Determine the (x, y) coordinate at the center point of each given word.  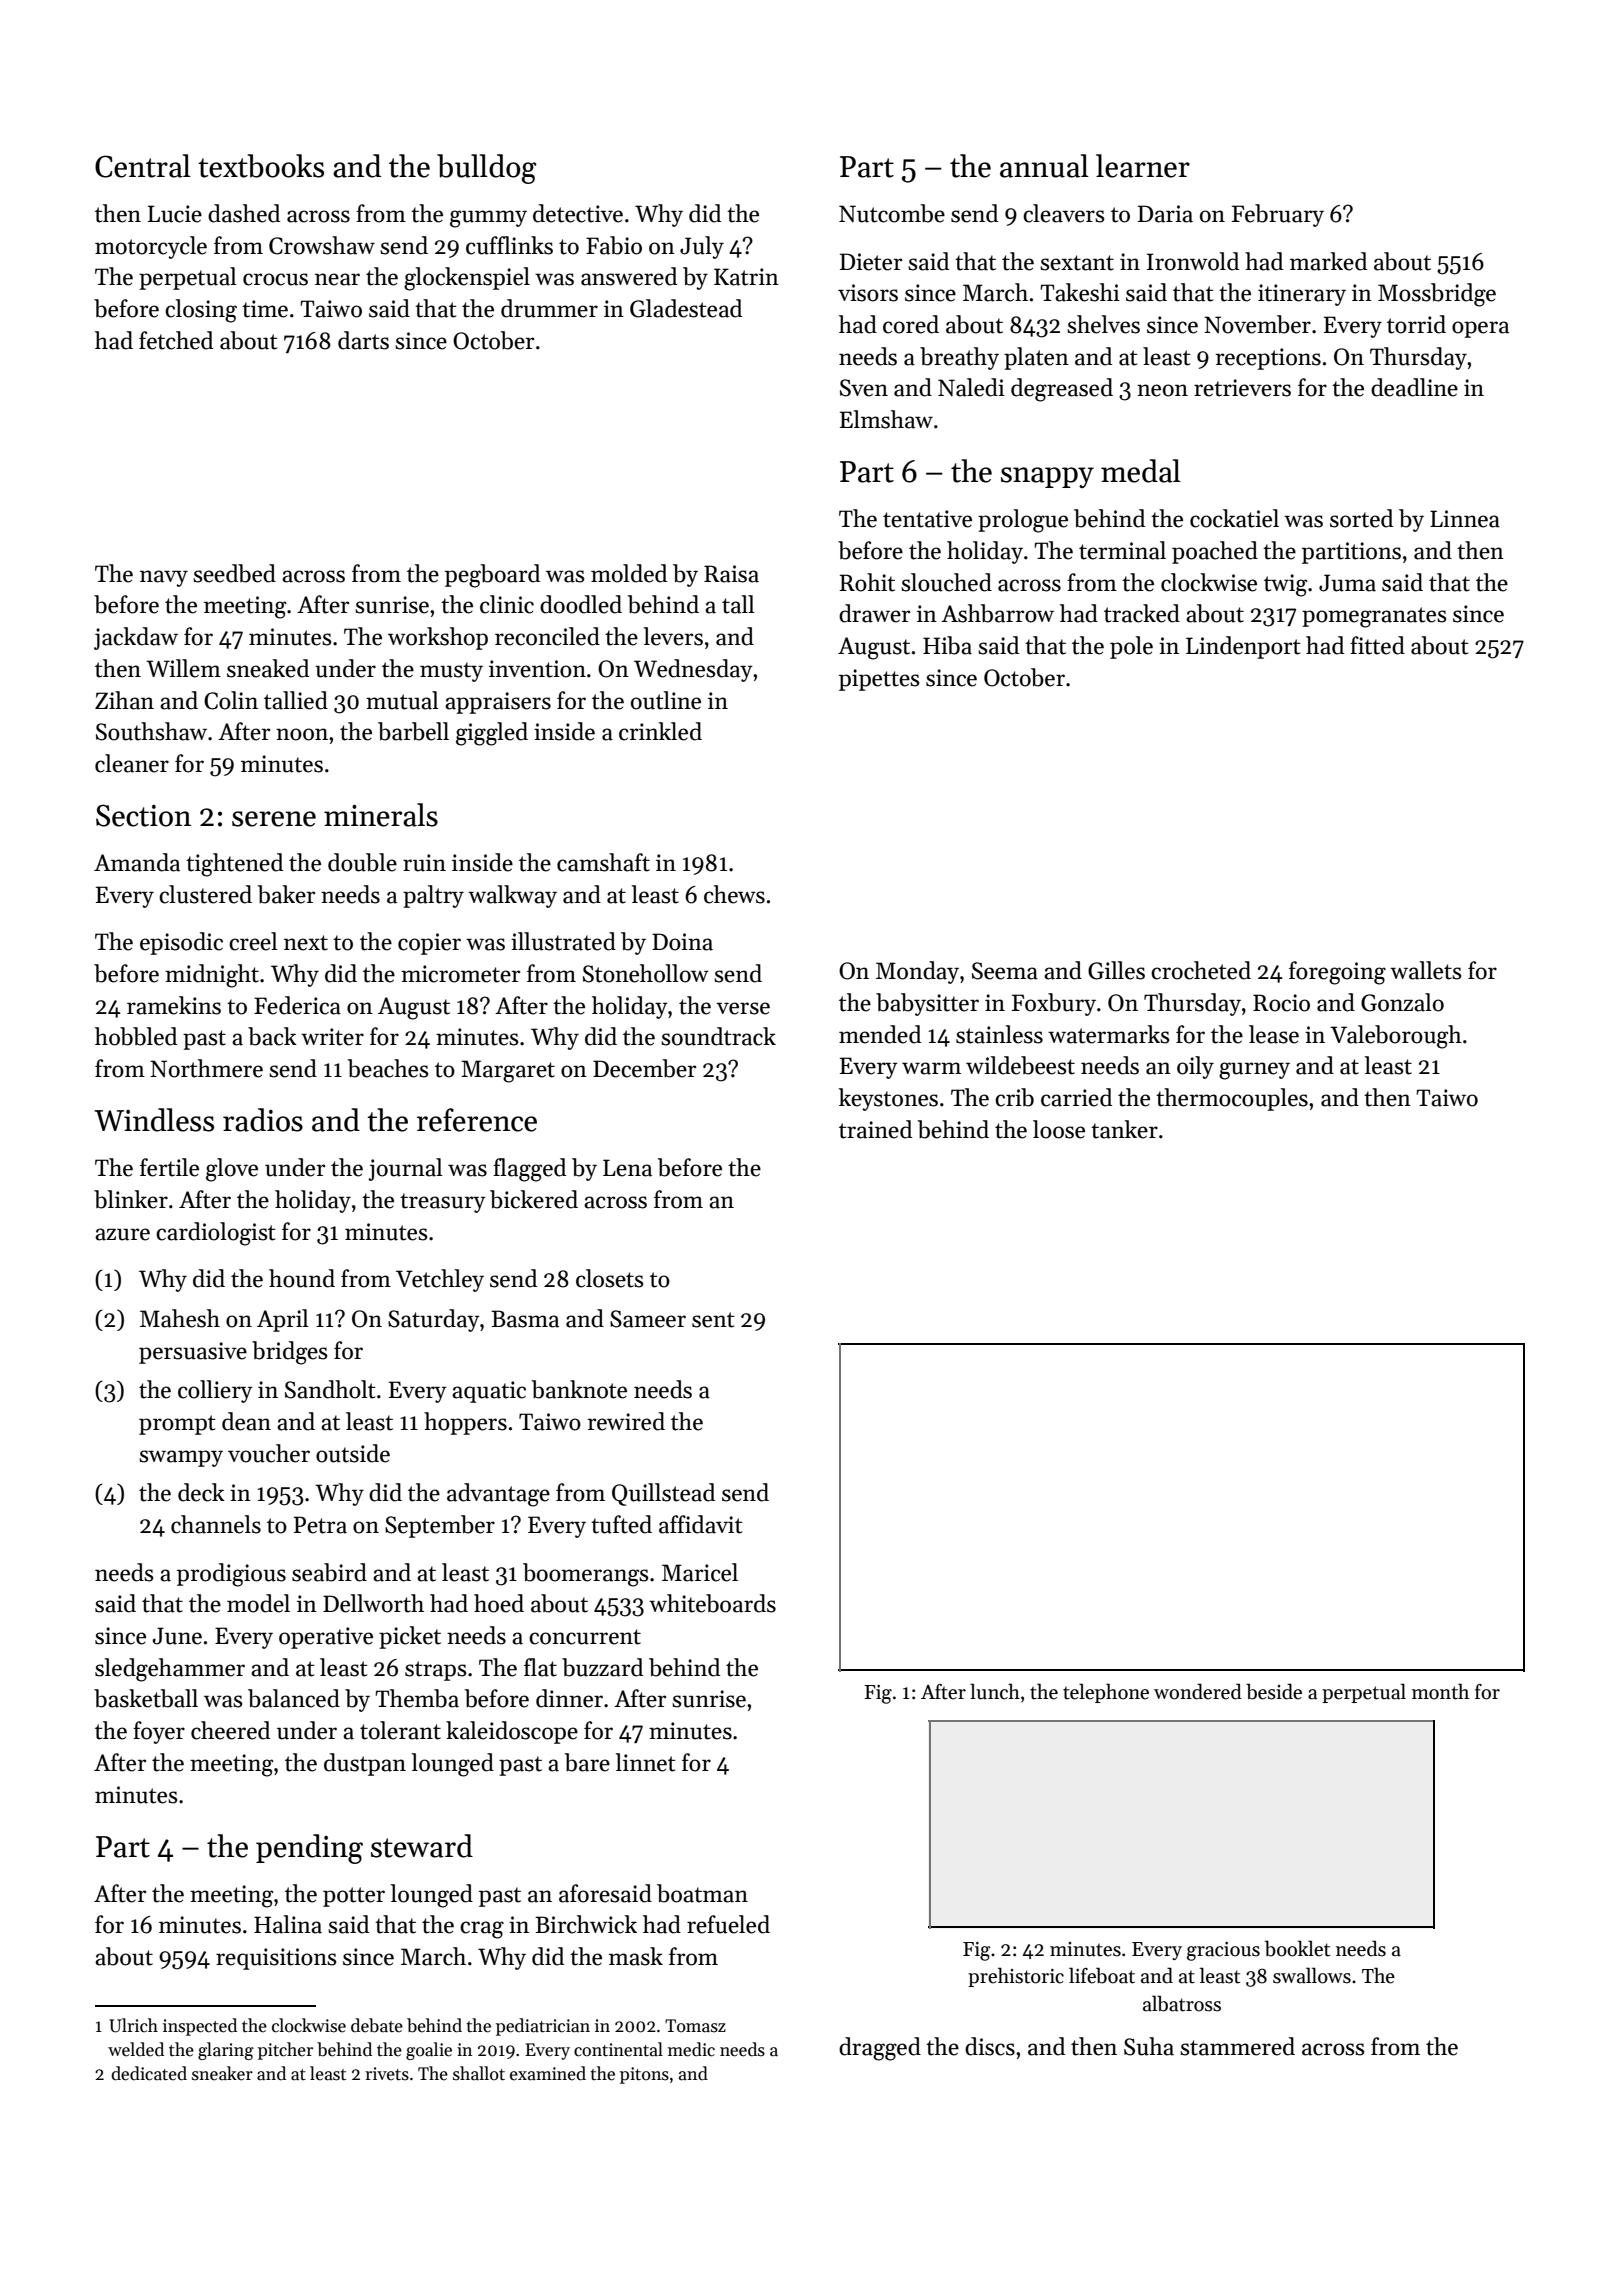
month (1440, 1691)
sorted (1361, 518)
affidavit (701, 1524)
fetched (176, 340)
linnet (646, 1762)
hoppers (465, 1423)
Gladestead (686, 308)
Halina (288, 1924)
